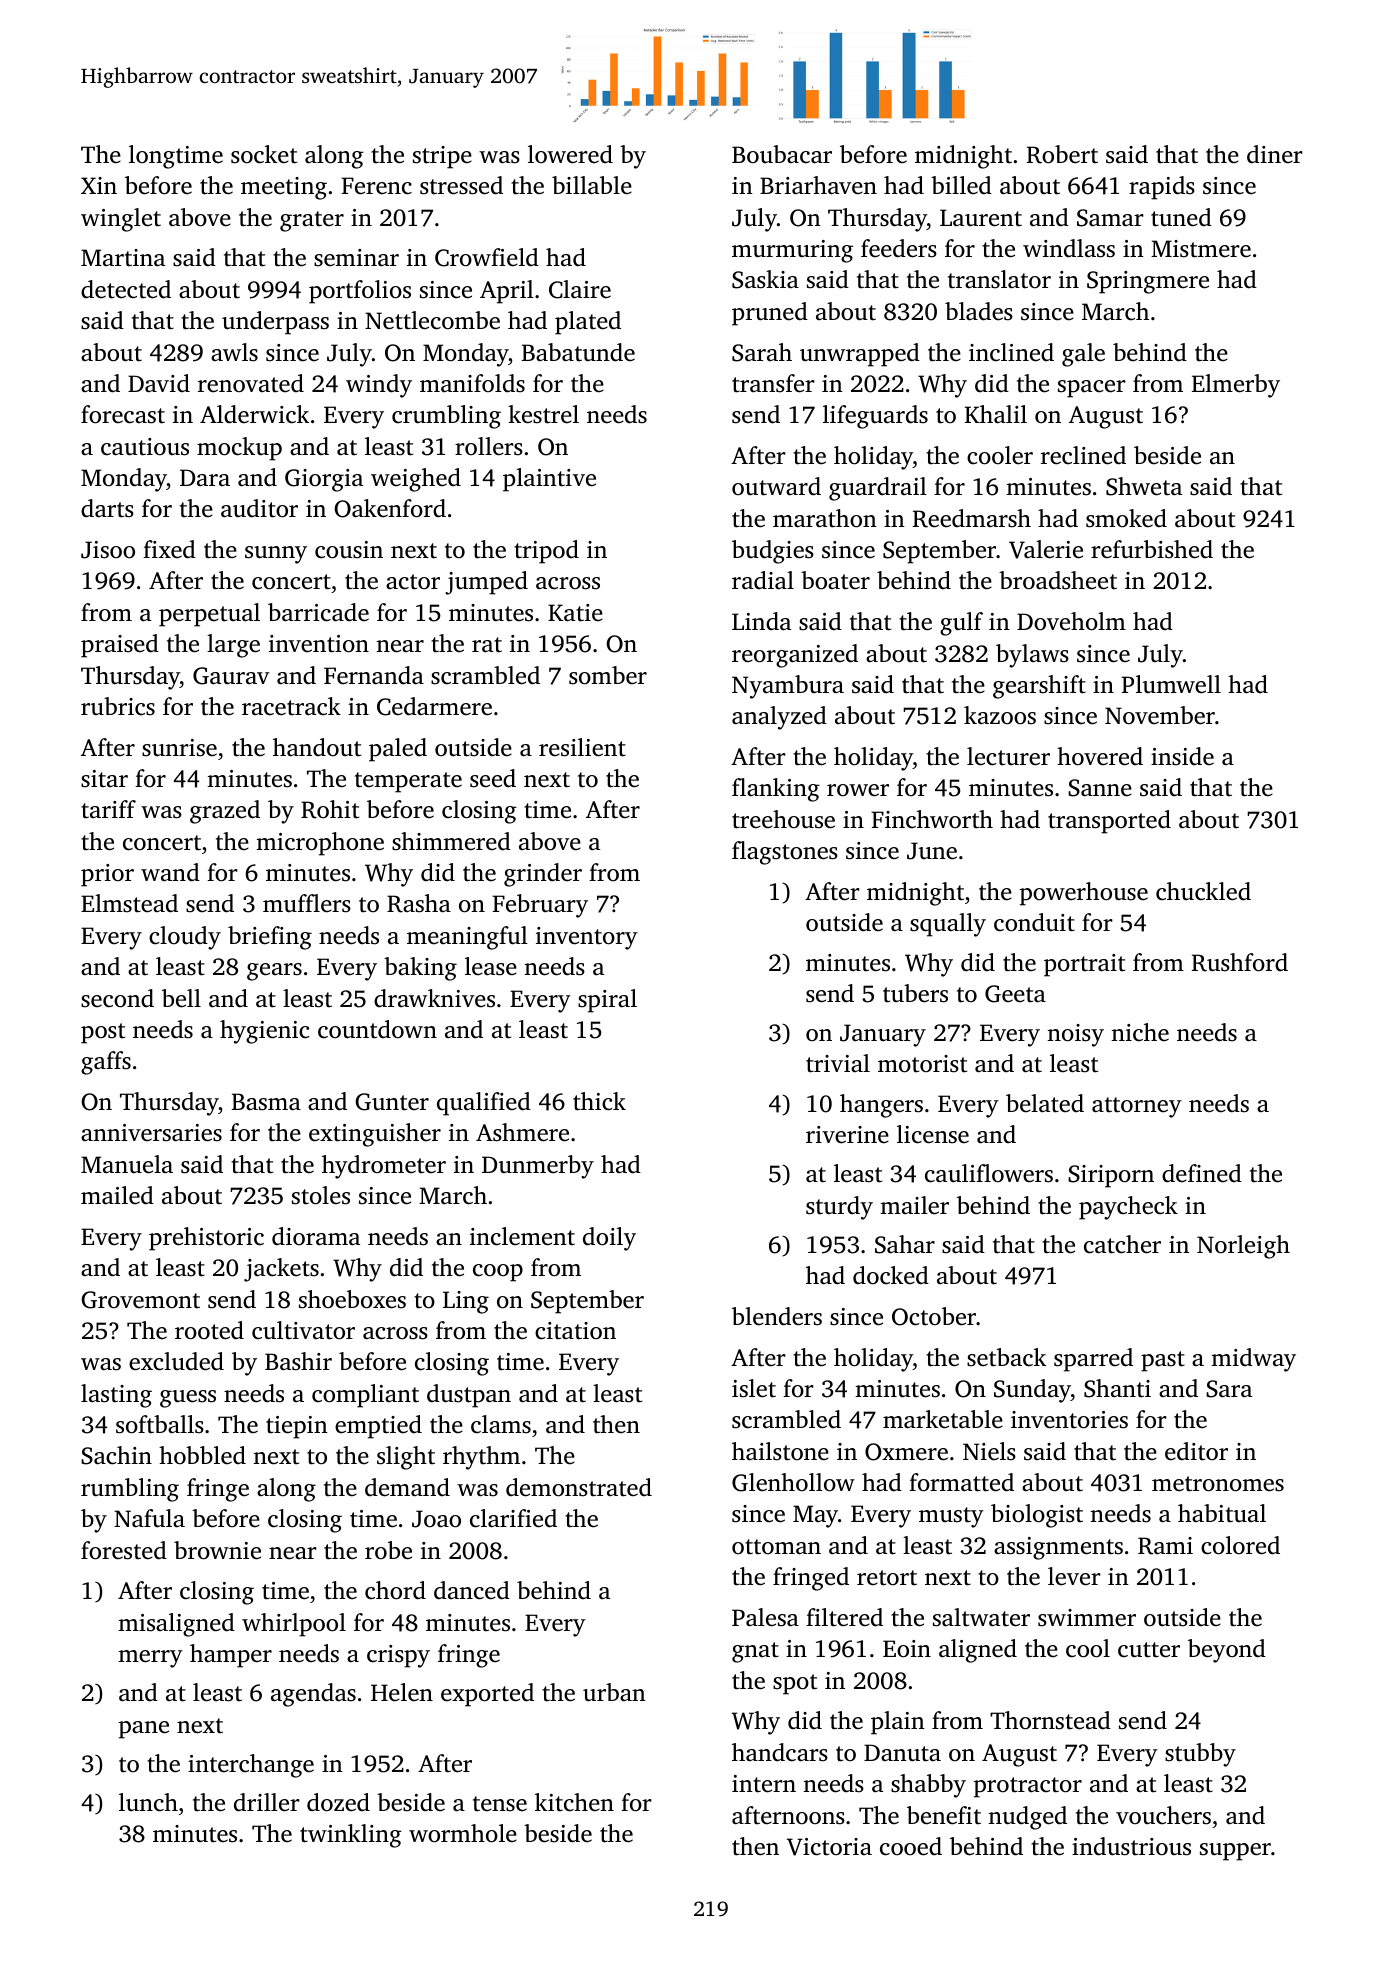 The width and height of the screenshot is (1386, 1969). I want to click on Reedmarsh, so click(972, 518).
